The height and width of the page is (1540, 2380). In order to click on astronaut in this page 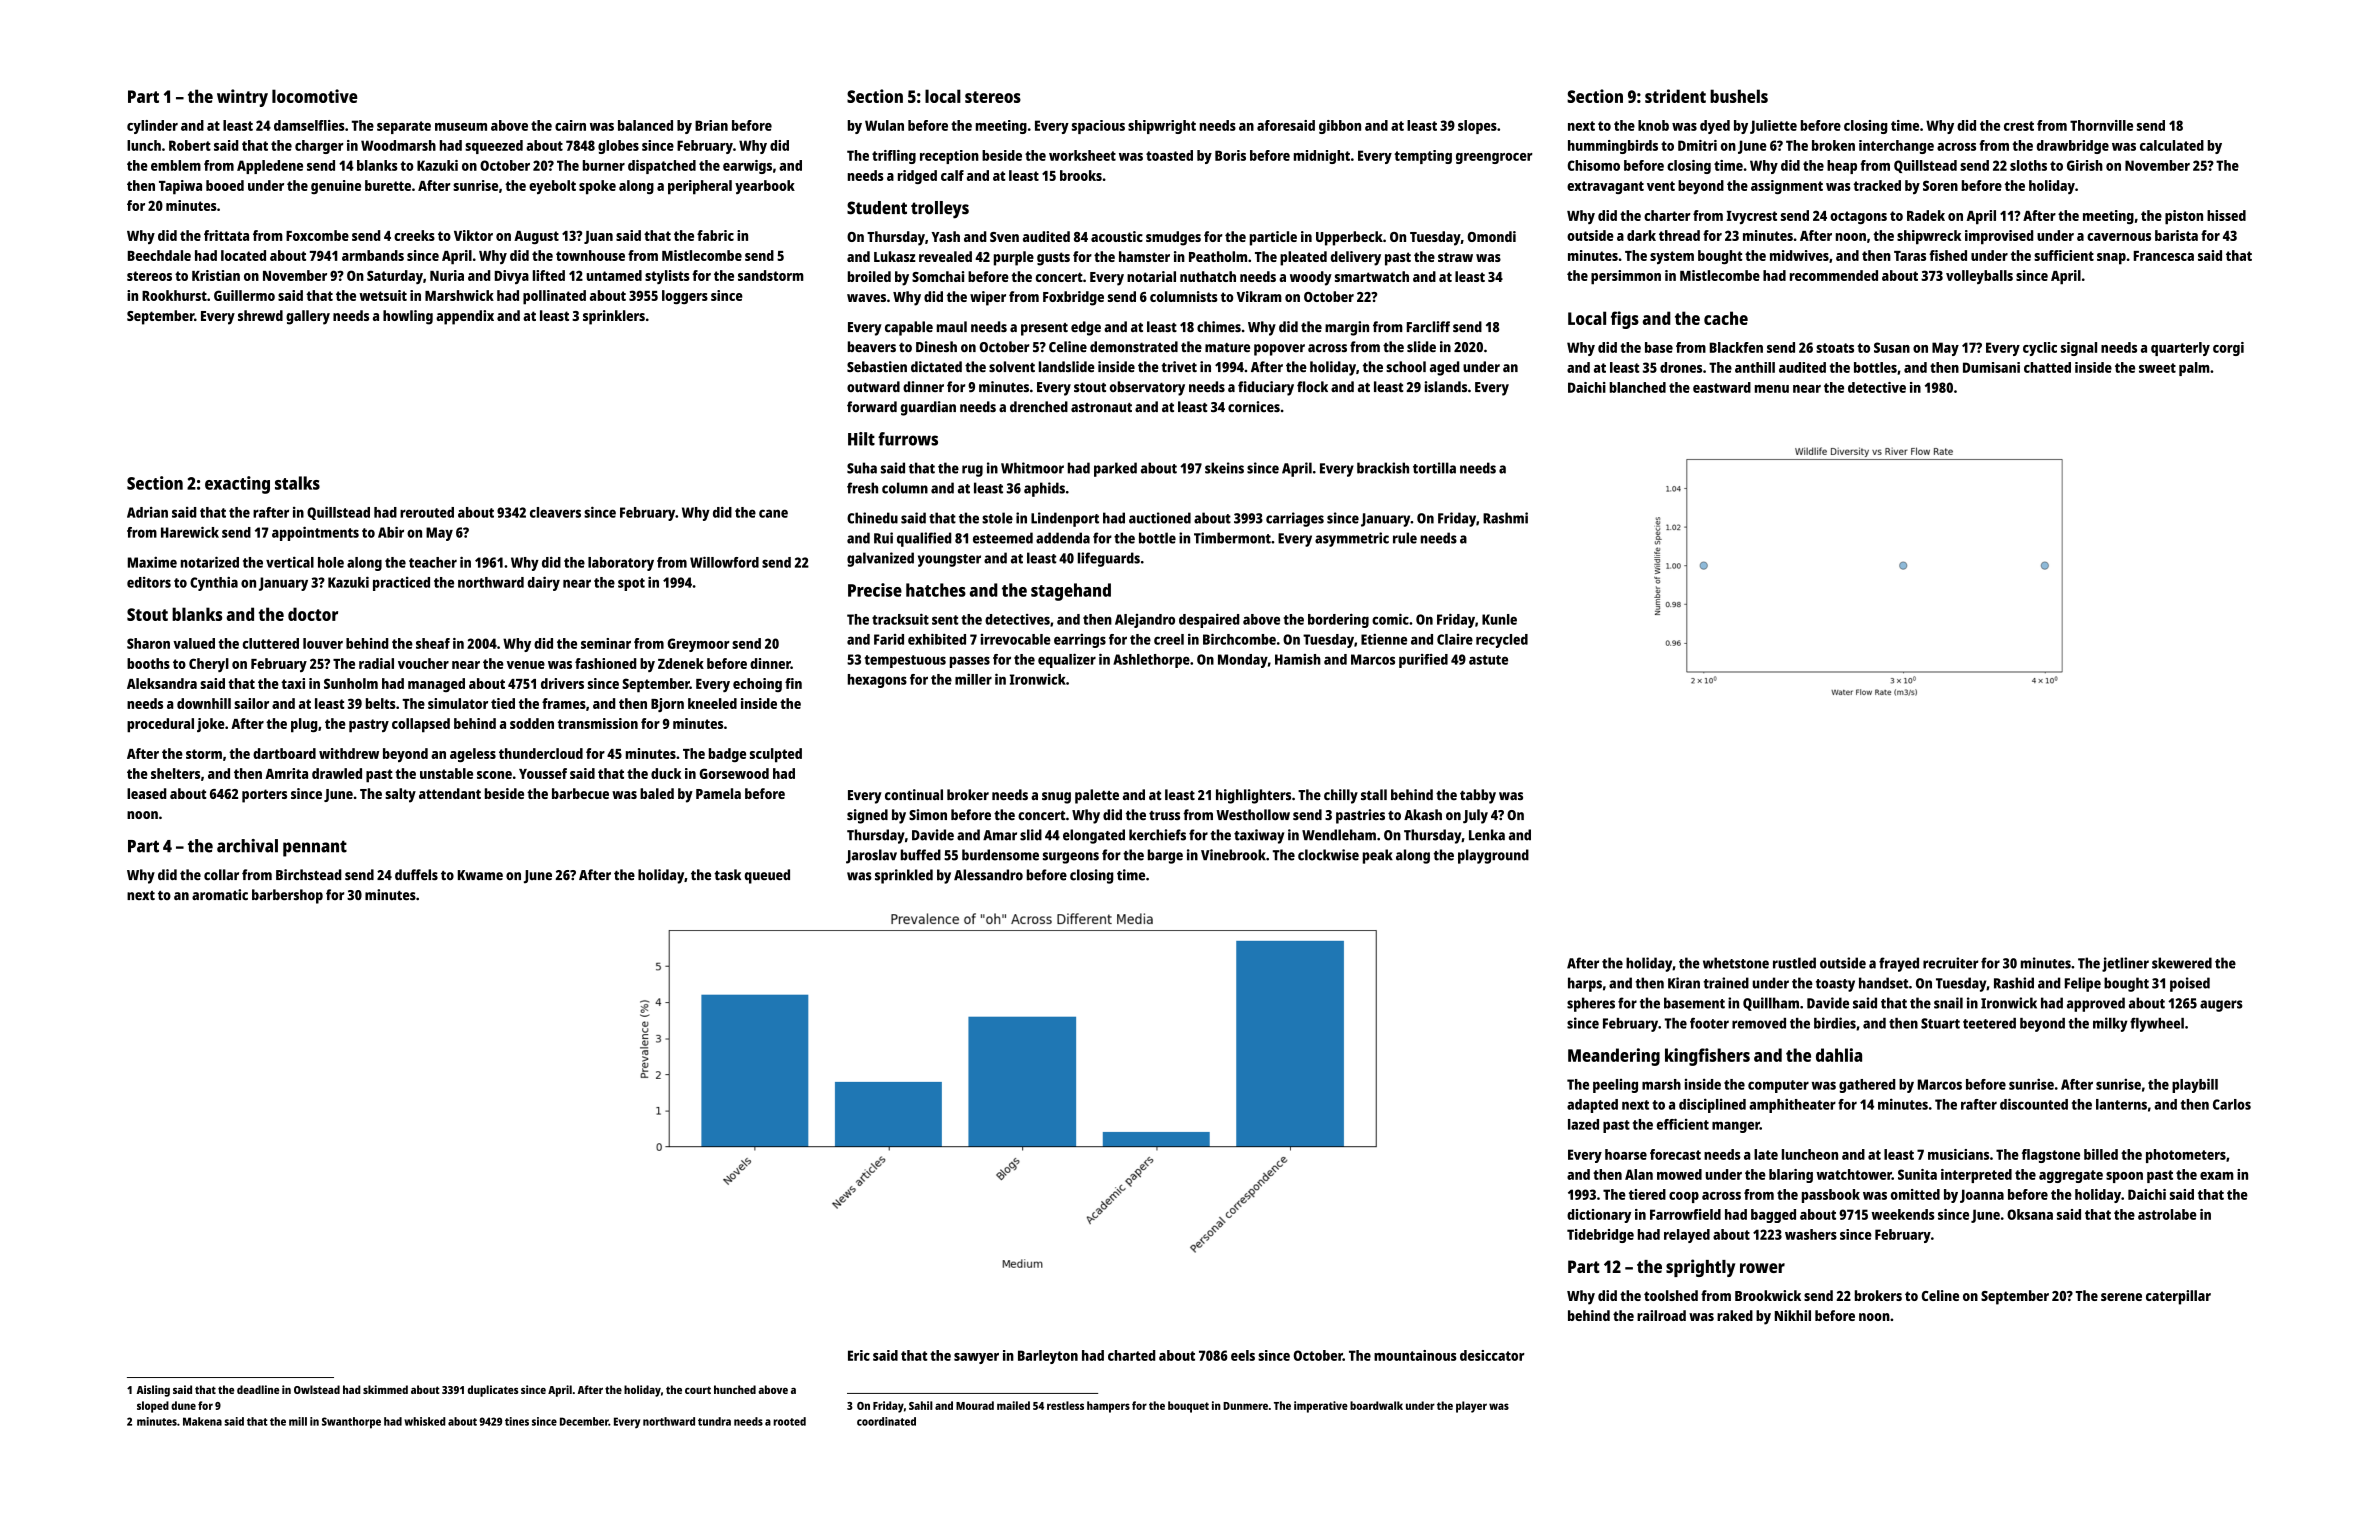, I will do `click(1101, 408)`.
